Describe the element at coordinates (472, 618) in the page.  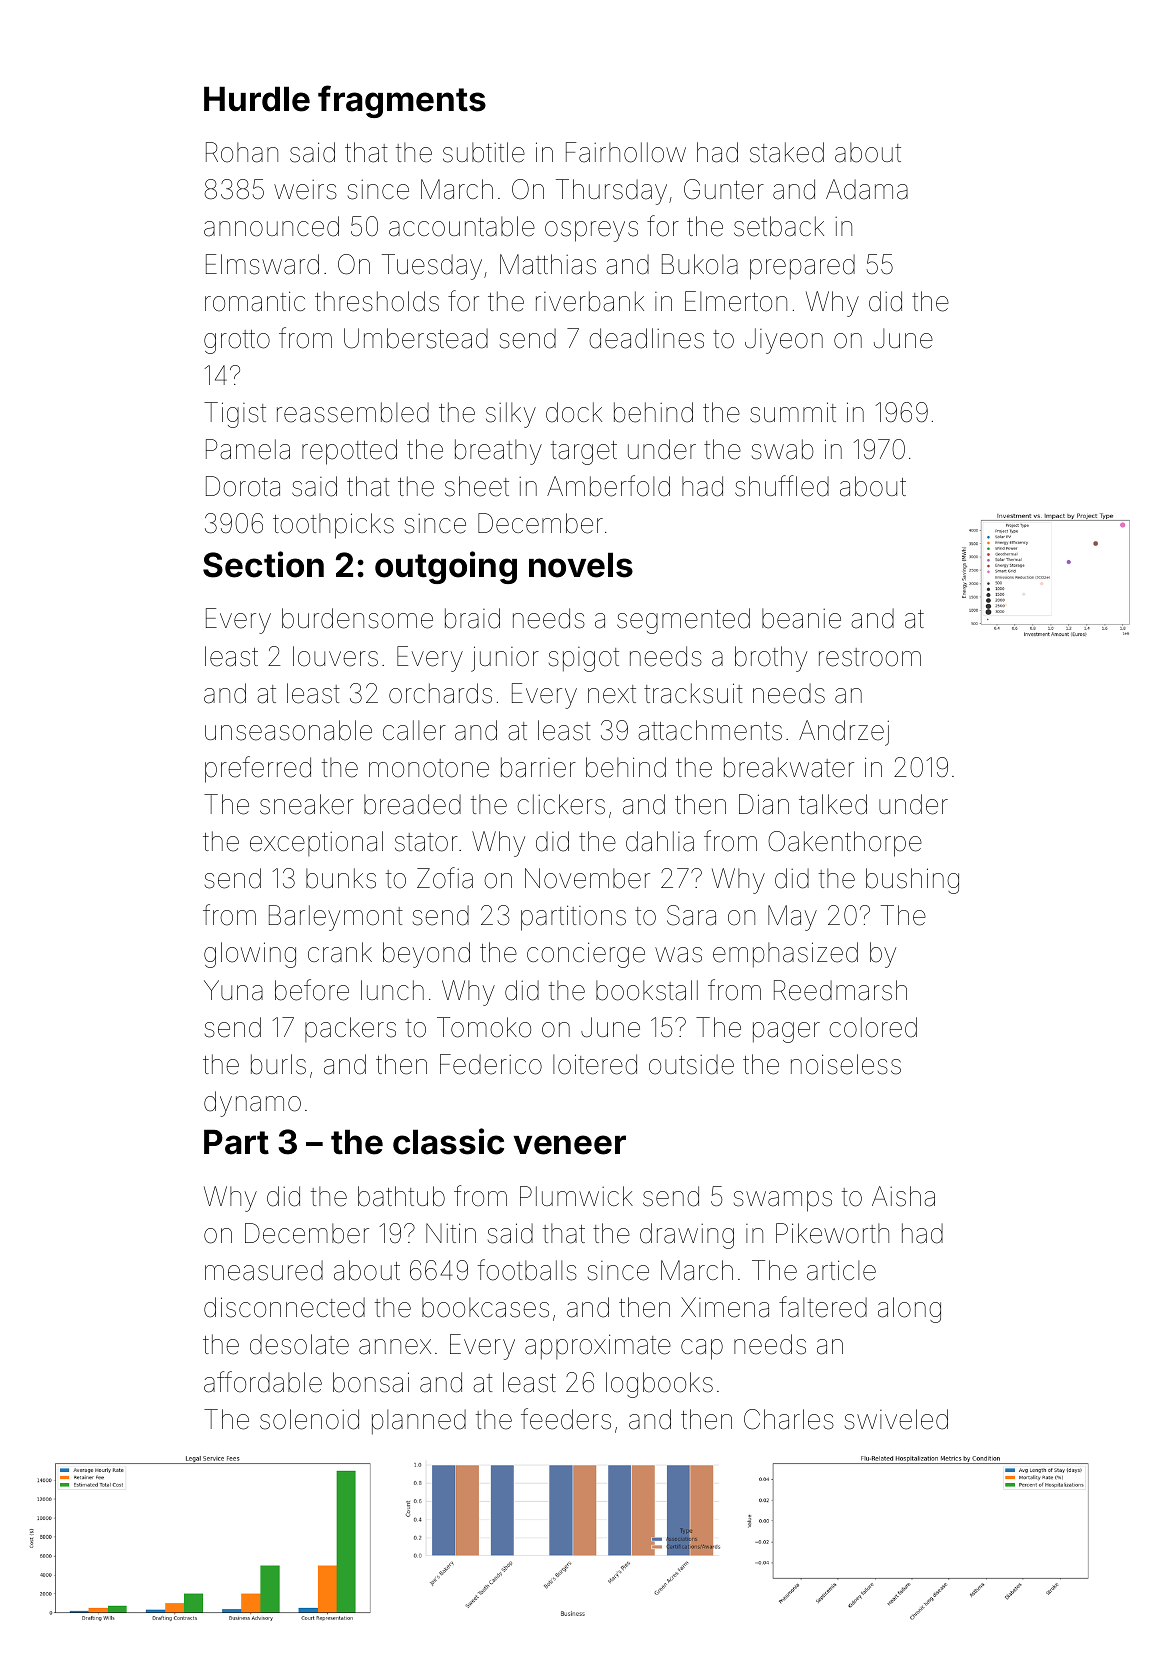
I see `braid` at that location.
